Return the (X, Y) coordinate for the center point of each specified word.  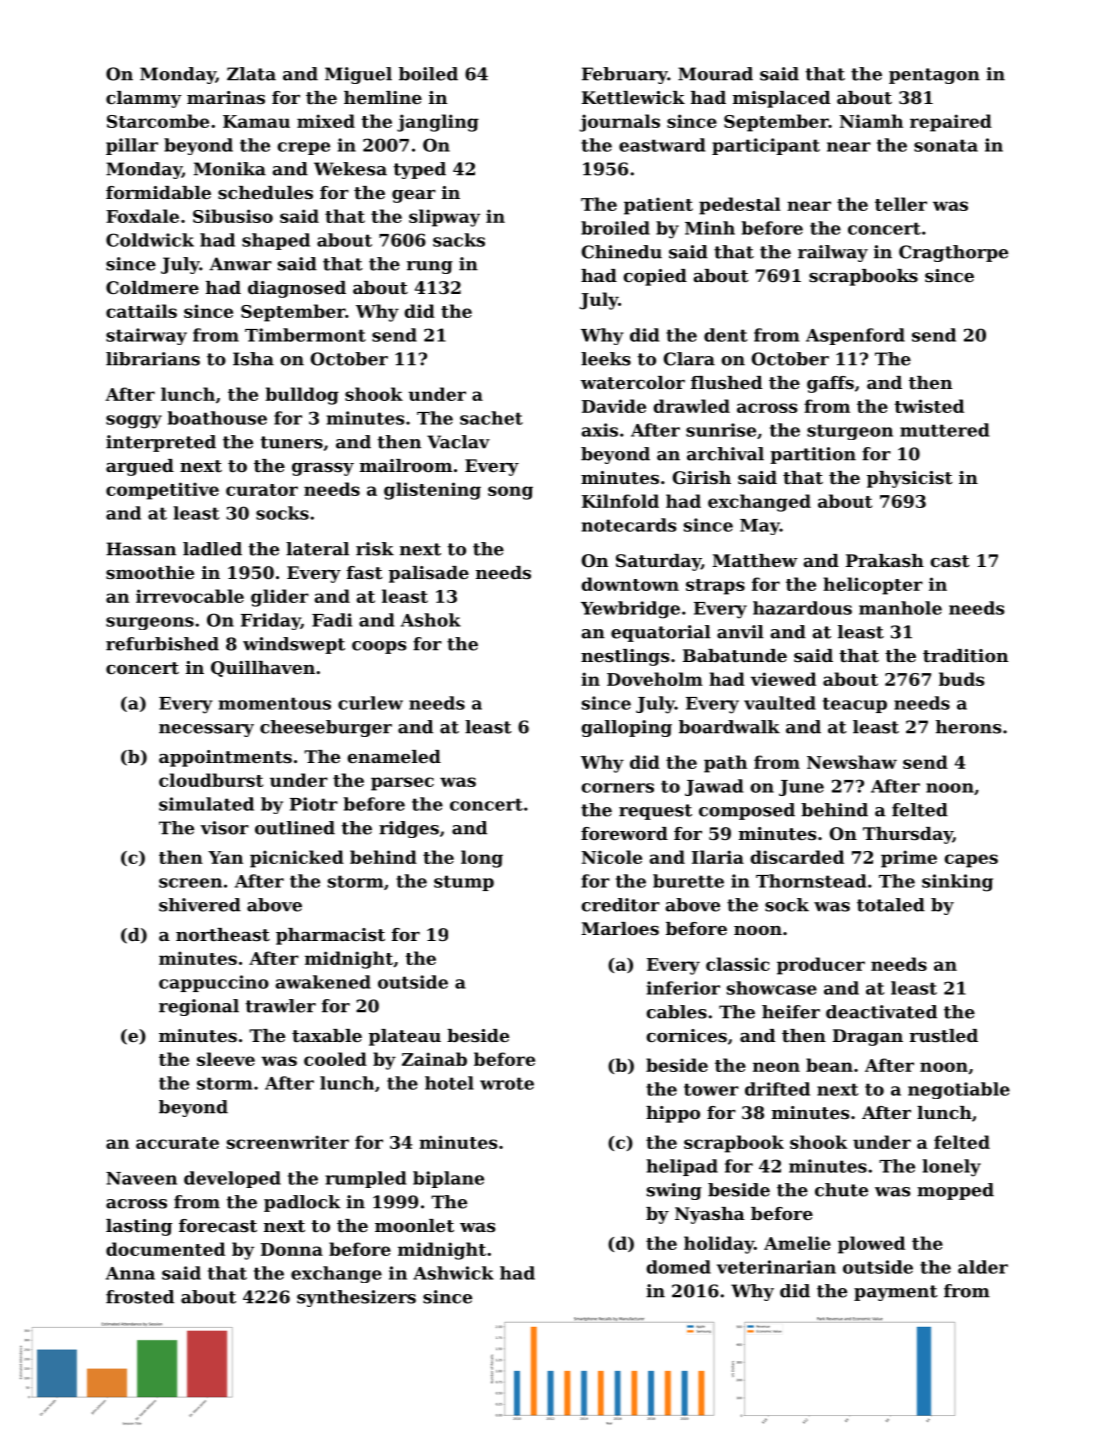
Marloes (620, 928)
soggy (134, 422)
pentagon (934, 76)
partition (813, 455)
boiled (428, 74)
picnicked (297, 859)
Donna (292, 1249)
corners (618, 788)
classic (738, 964)
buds (961, 679)
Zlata (251, 74)
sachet (491, 418)
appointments (225, 758)
